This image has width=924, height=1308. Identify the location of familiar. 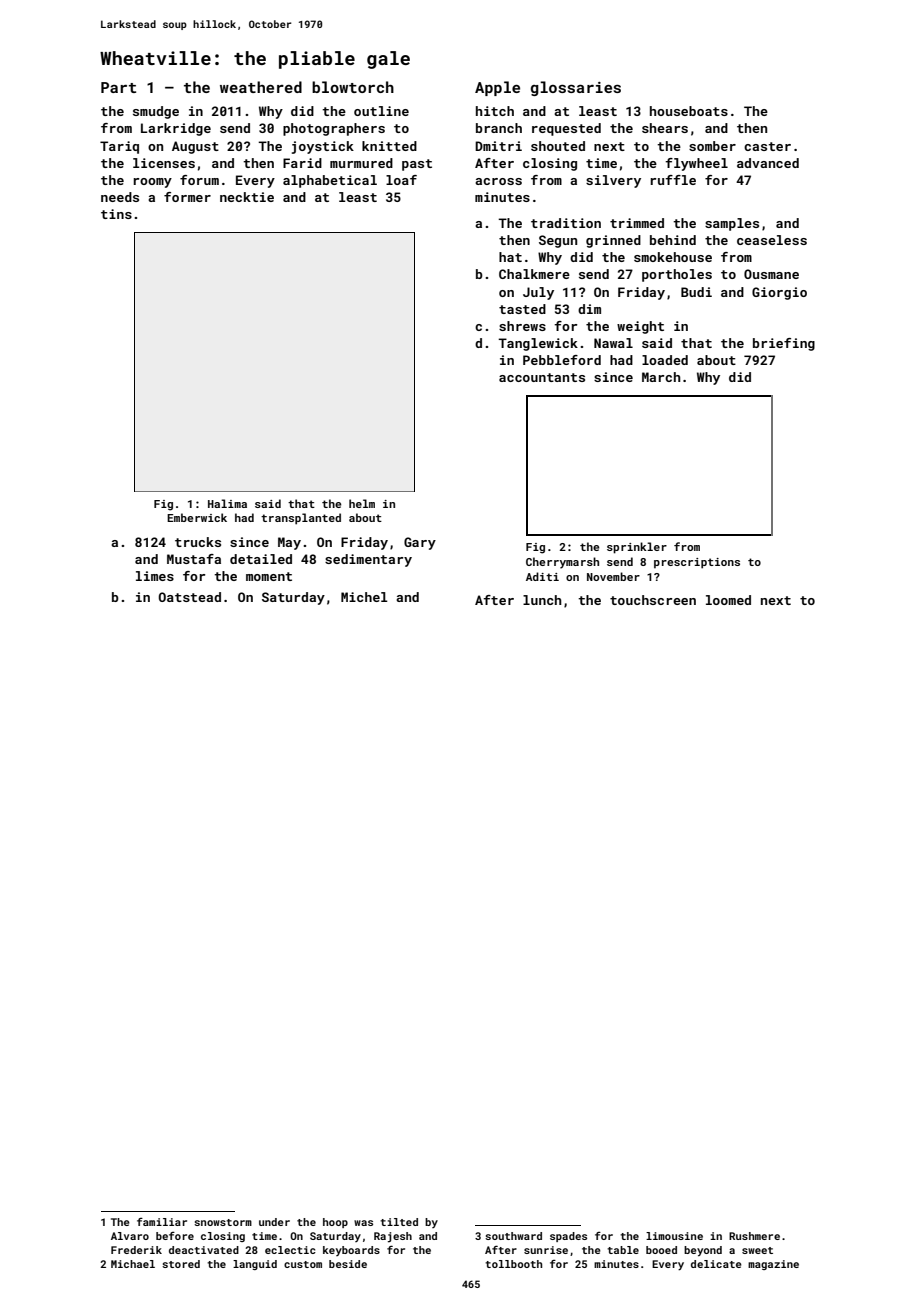
(162, 1222).
